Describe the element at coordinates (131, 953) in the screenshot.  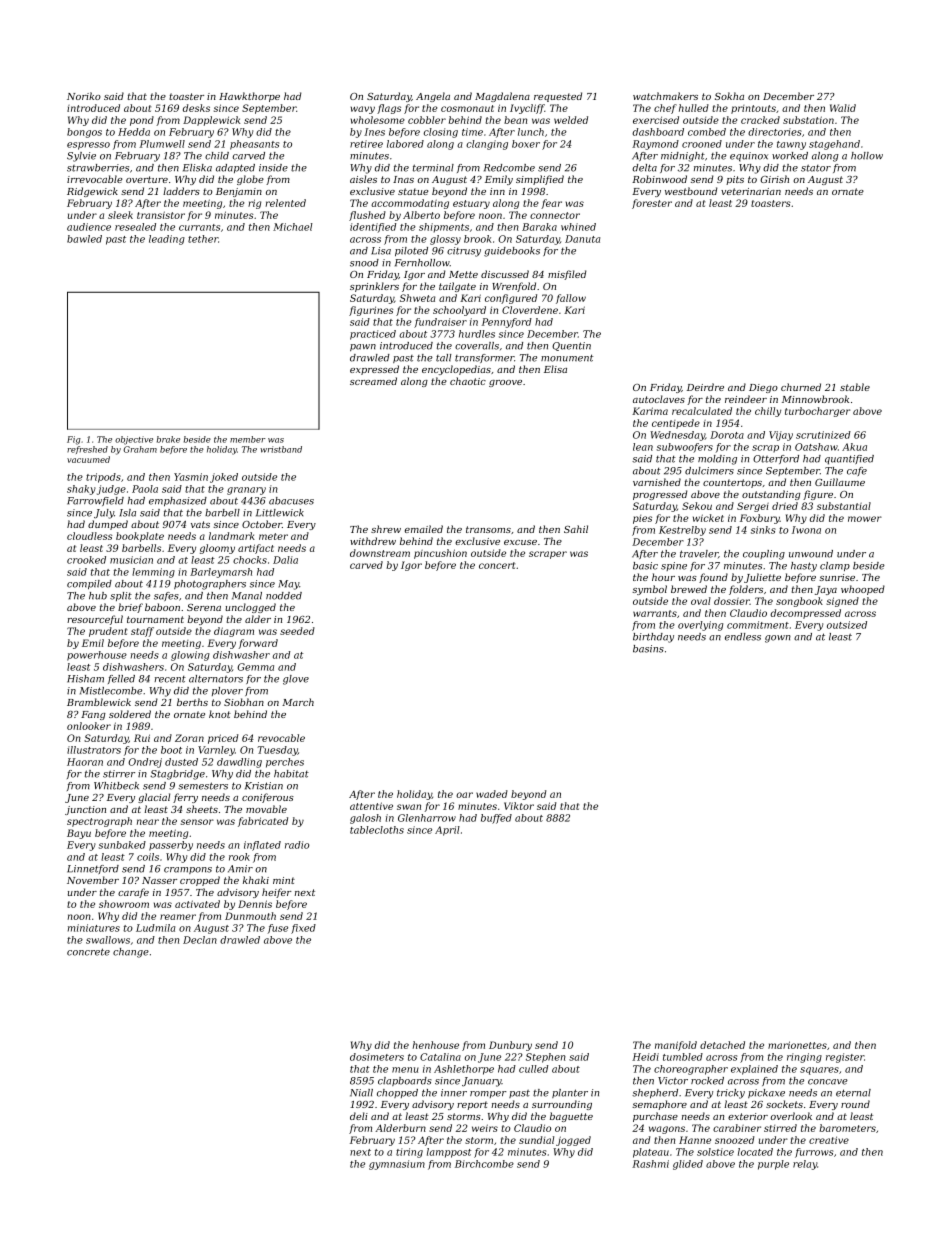
I see `change` at that location.
